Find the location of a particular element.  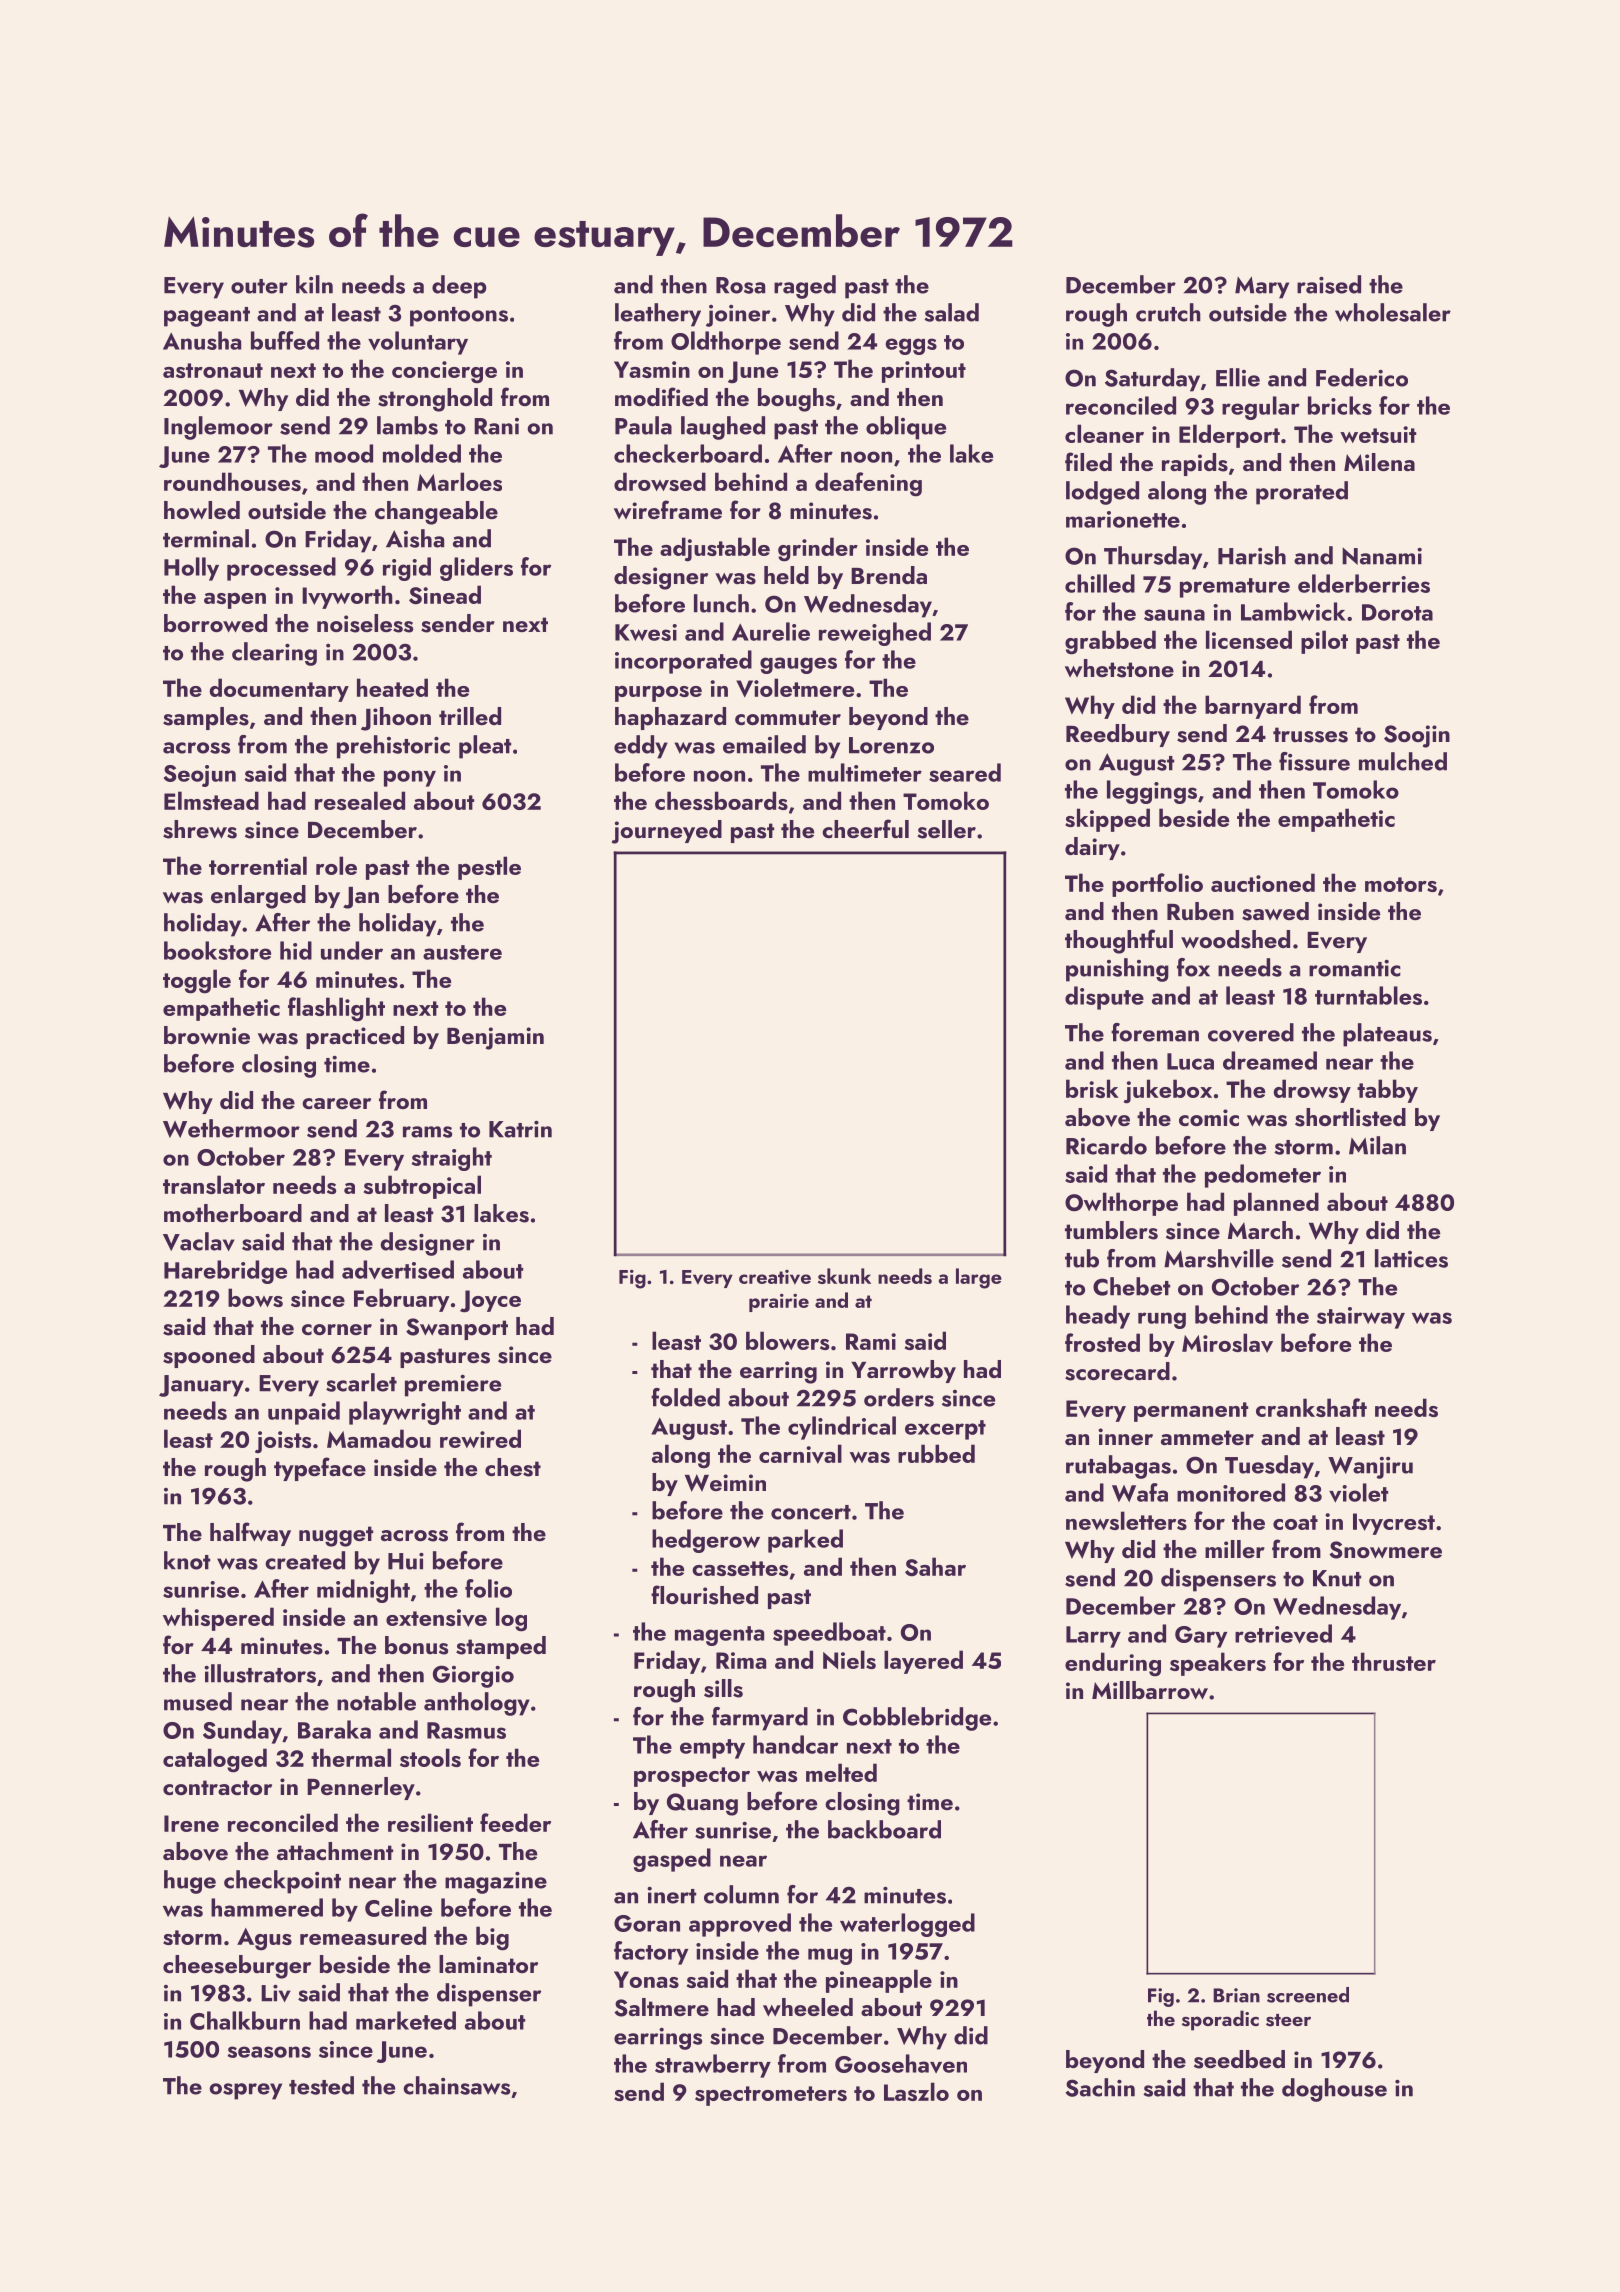

Wafa is located at coordinates (1140, 1492).
